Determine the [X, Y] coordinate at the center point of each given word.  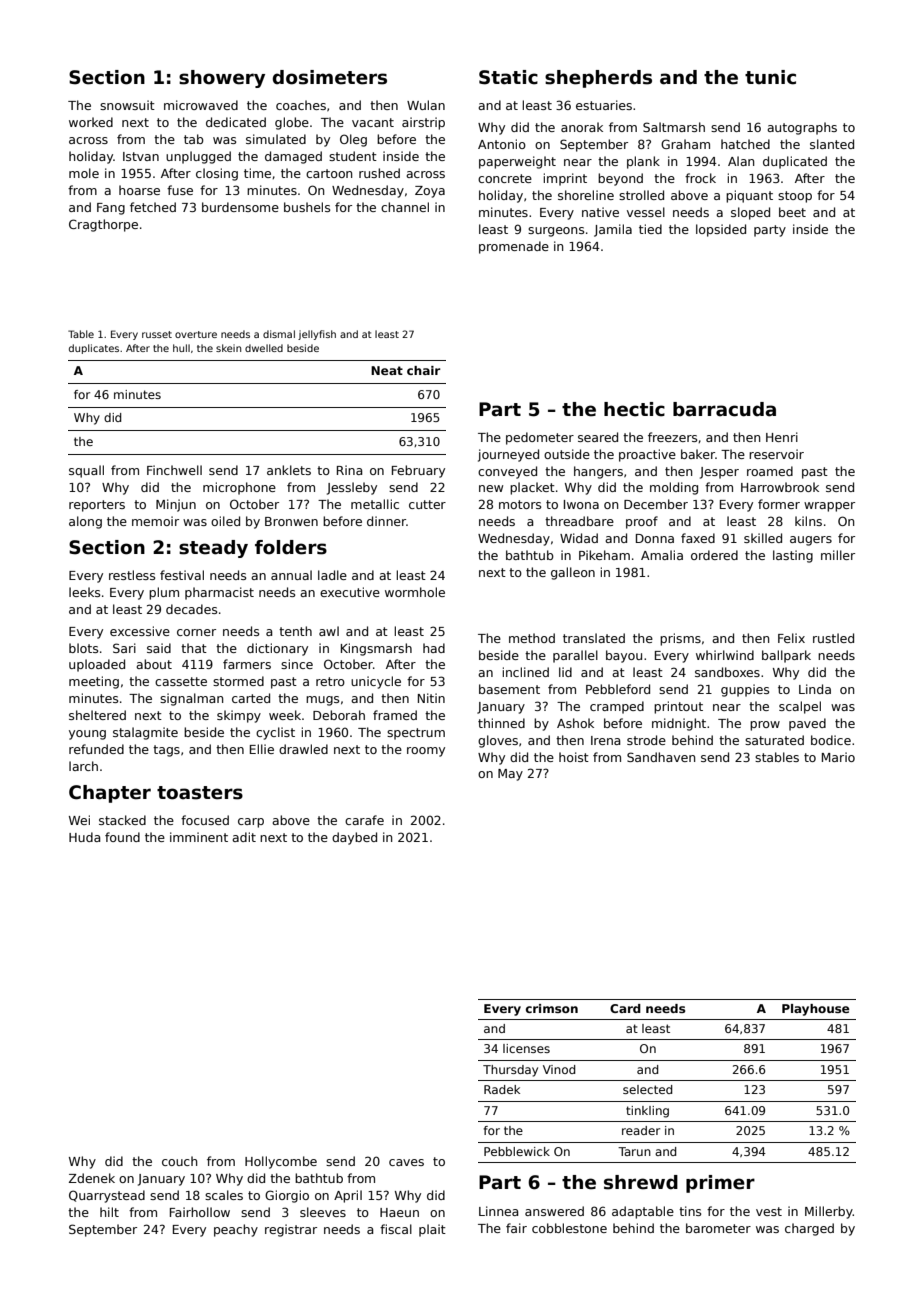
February [418, 471]
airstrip [423, 123]
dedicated [236, 122]
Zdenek [92, 1178]
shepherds [598, 79]
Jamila [613, 230]
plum [164, 593]
